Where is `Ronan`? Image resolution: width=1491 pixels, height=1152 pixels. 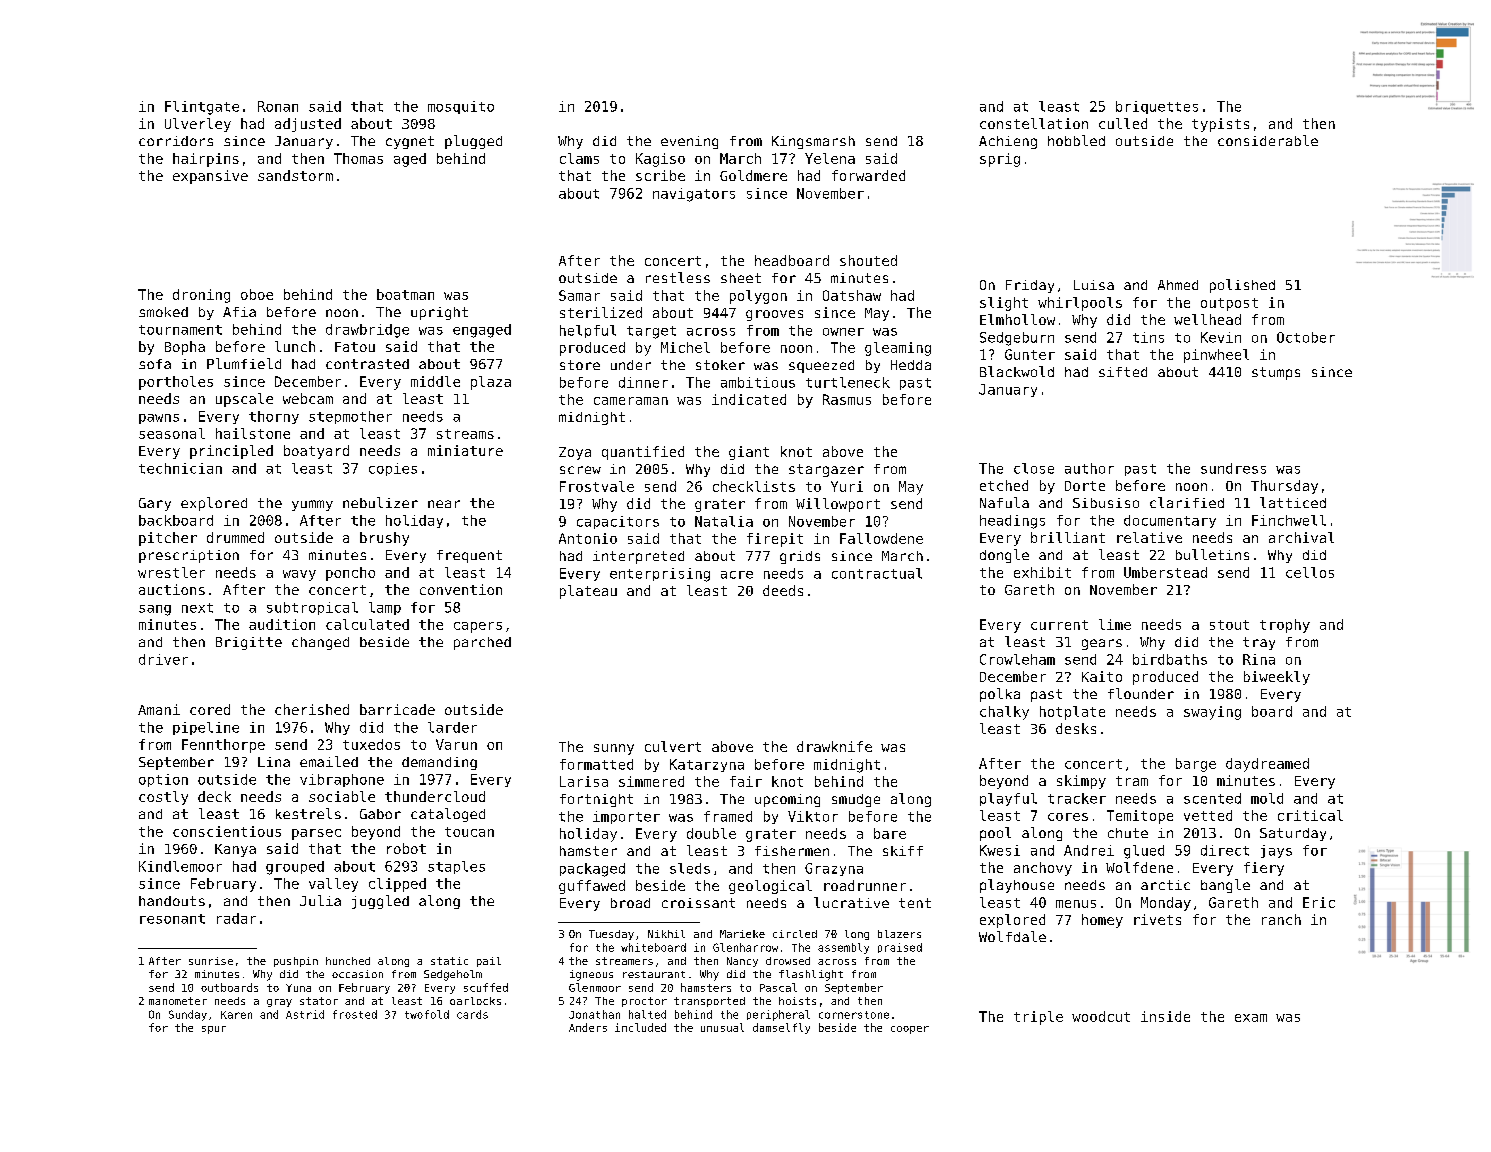 Ronan is located at coordinates (278, 106).
